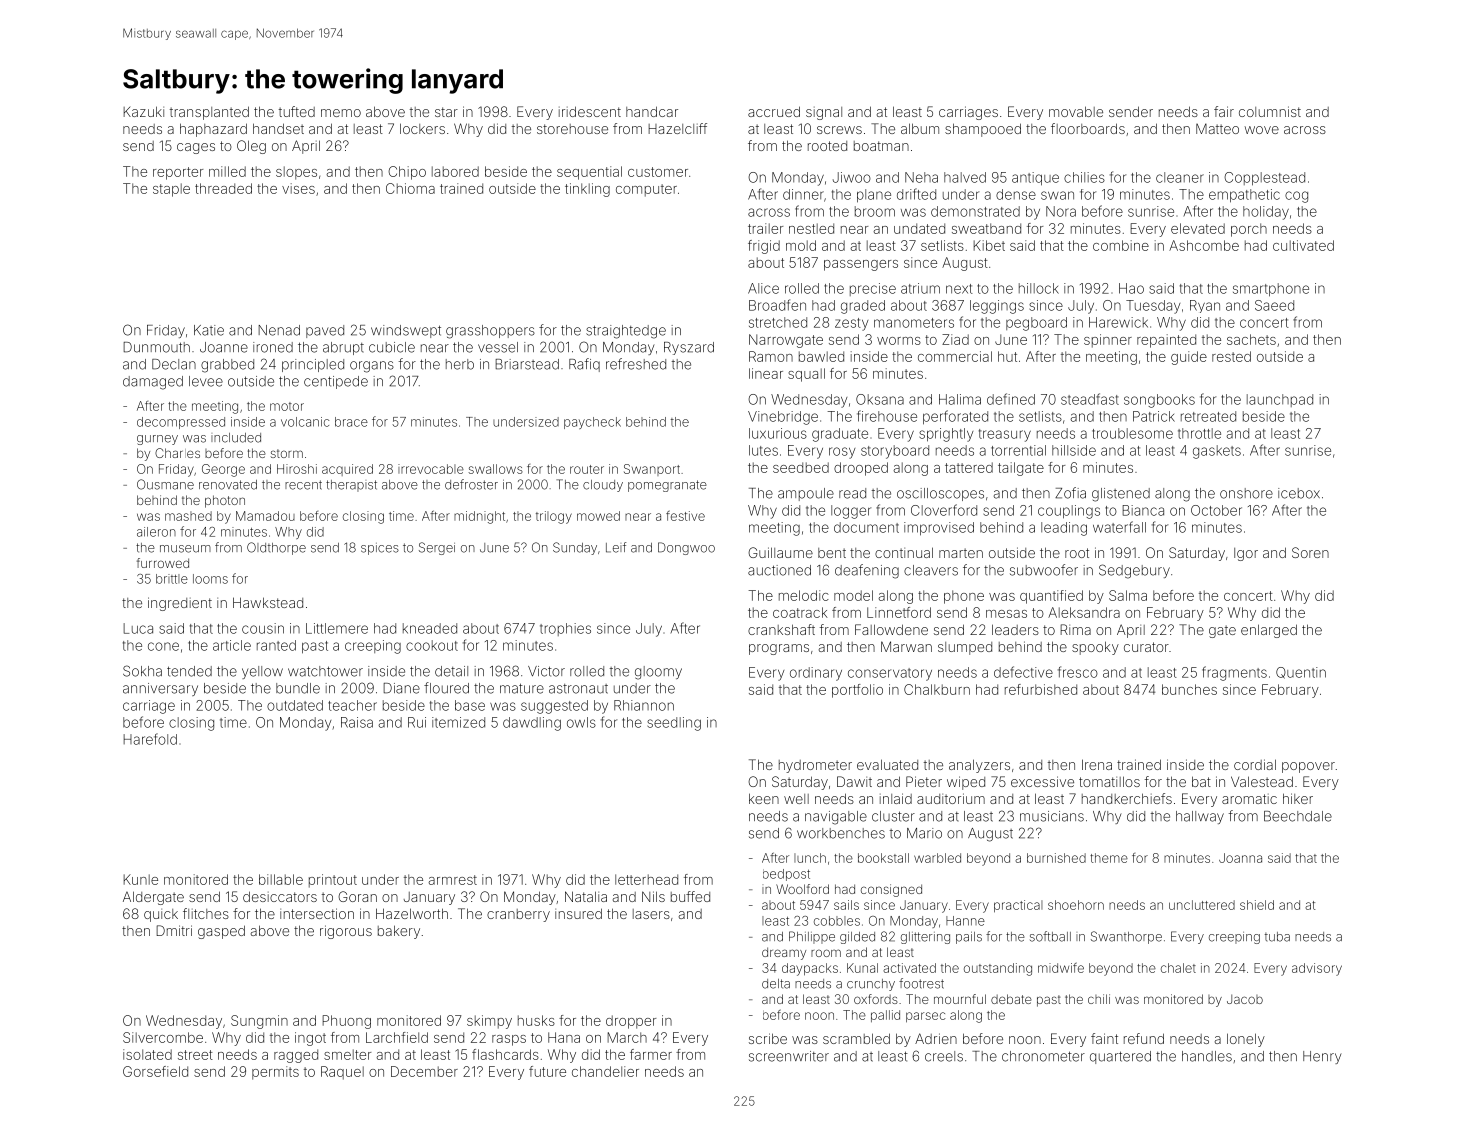 The width and height of the screenshot is (1466, 1133). I want to click on Raisa, so click(357, 722).
